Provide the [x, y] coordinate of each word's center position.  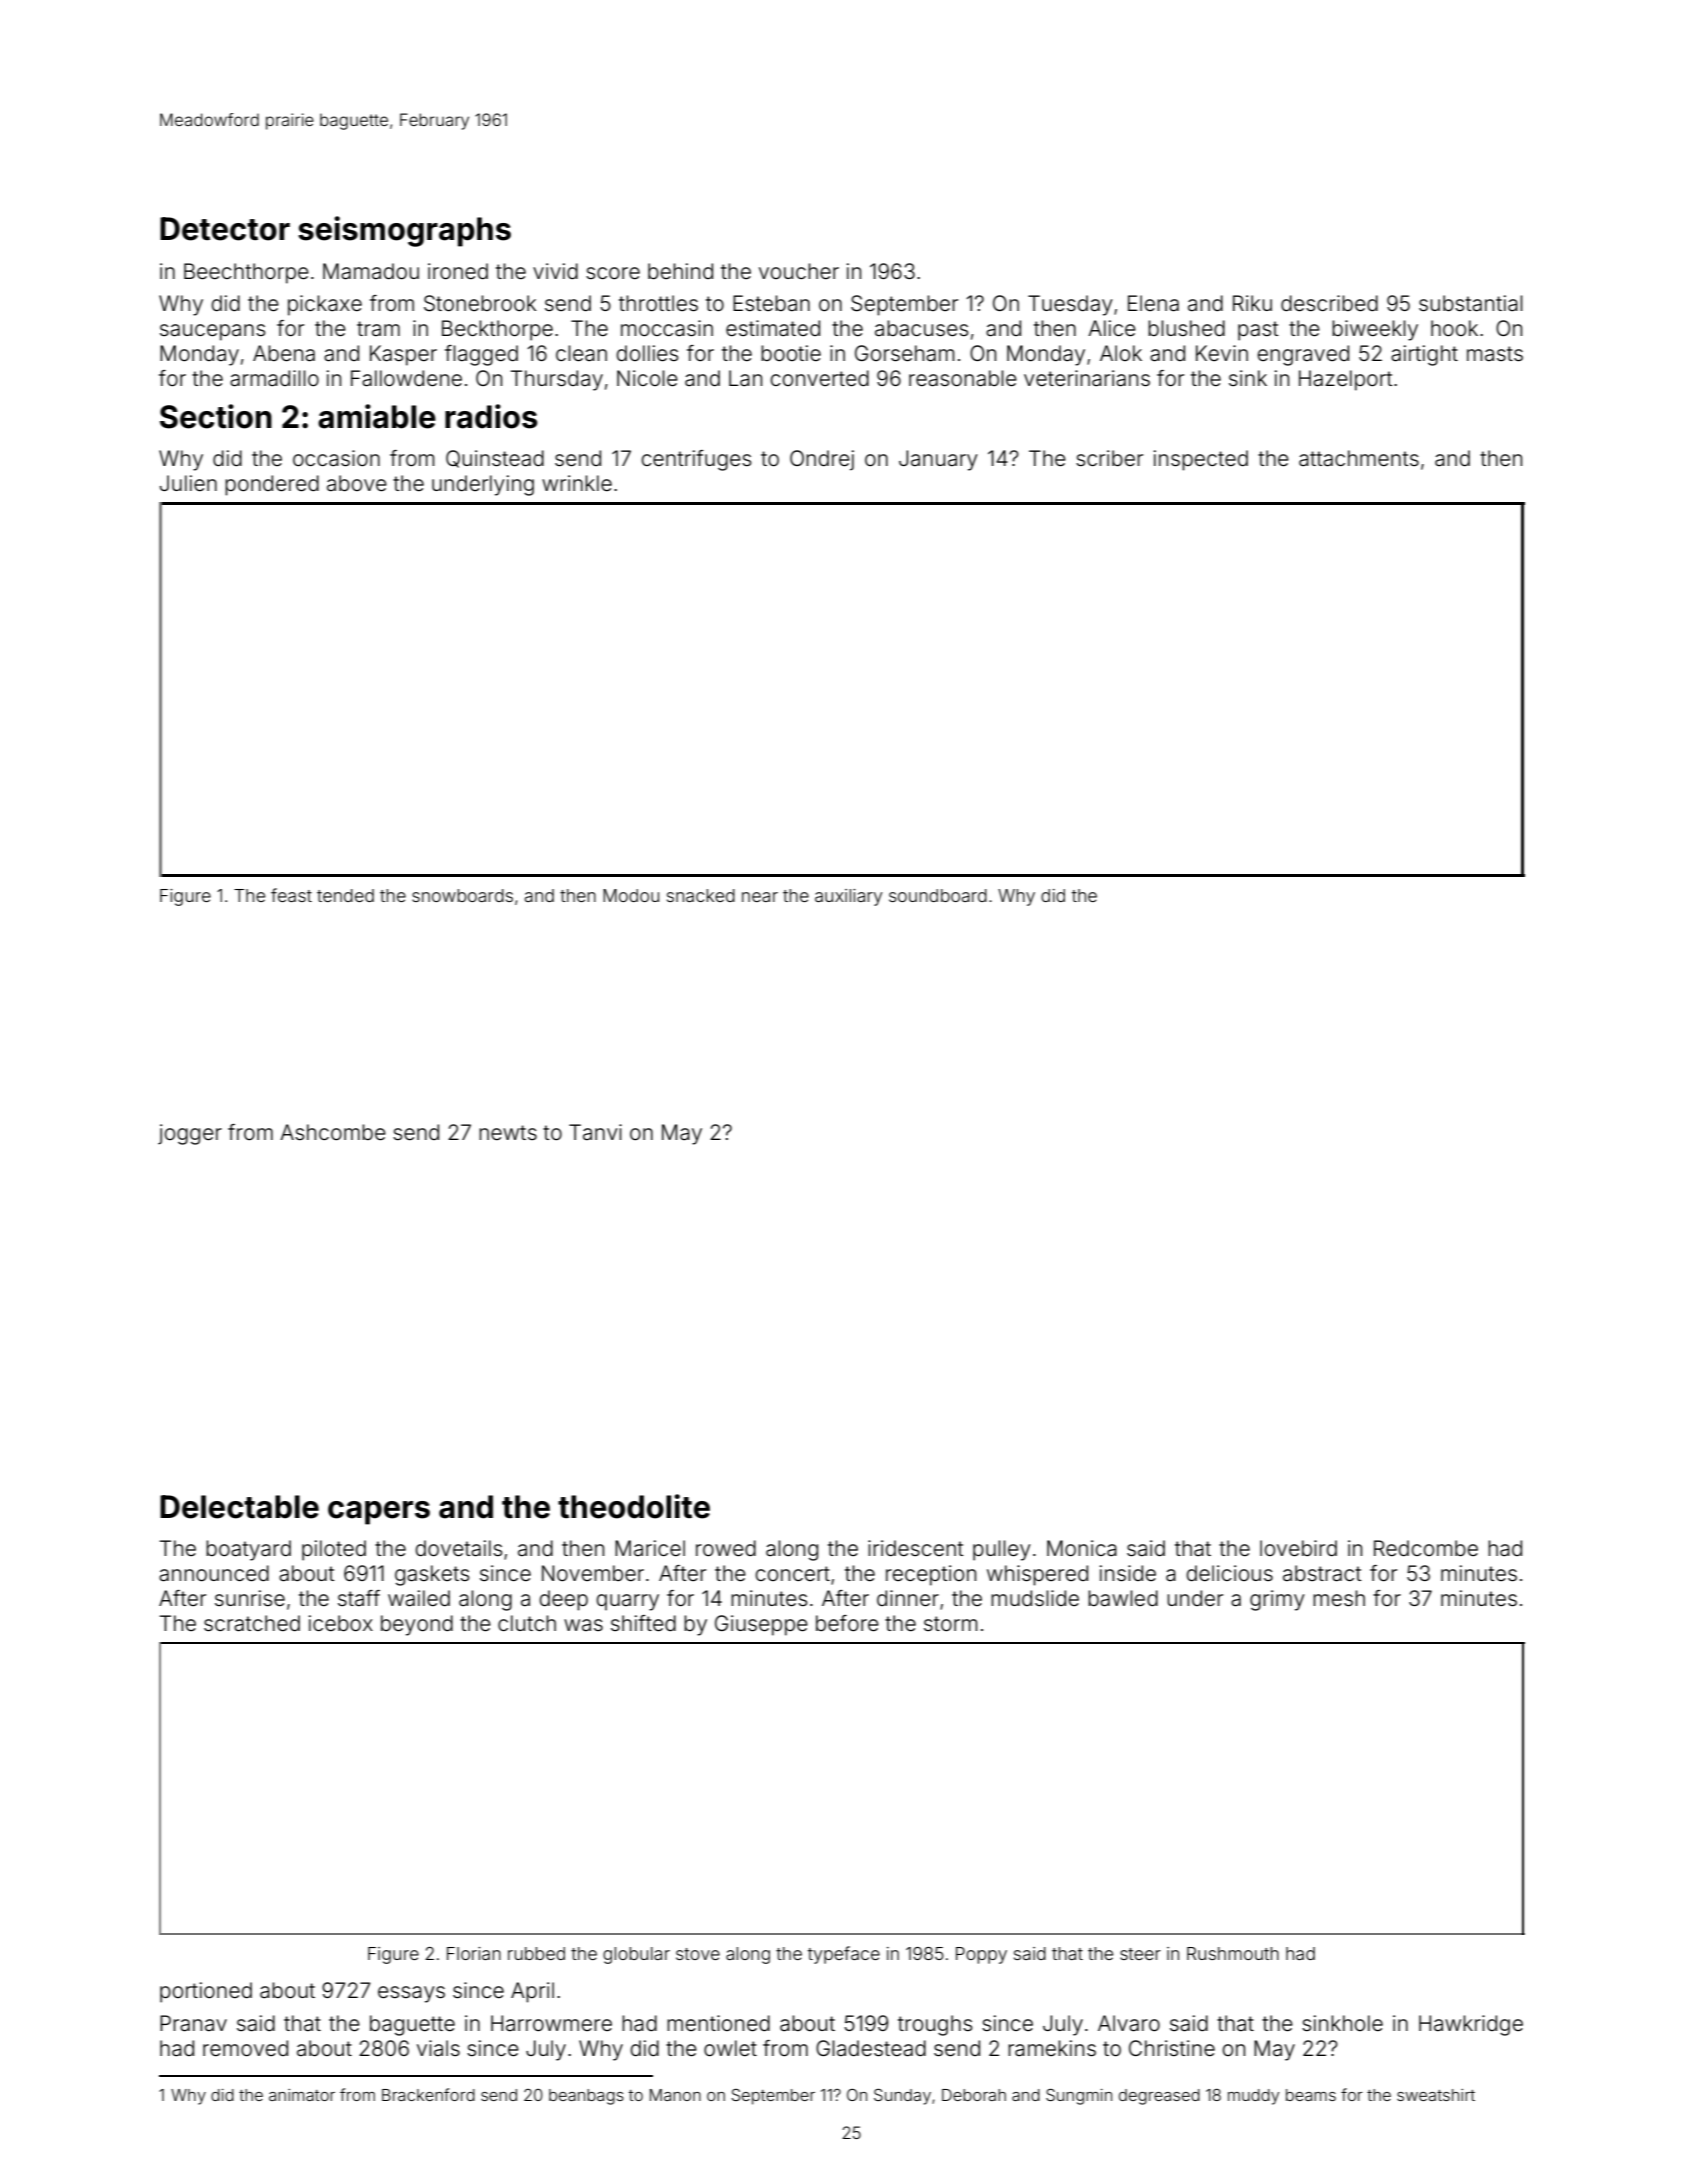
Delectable [239, 1507]
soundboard [938, 895]
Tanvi [595, 1132]
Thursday [557, 380]
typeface [844, 1955]
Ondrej [822, 460]
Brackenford [428, 2094]
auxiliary [848, 897]
